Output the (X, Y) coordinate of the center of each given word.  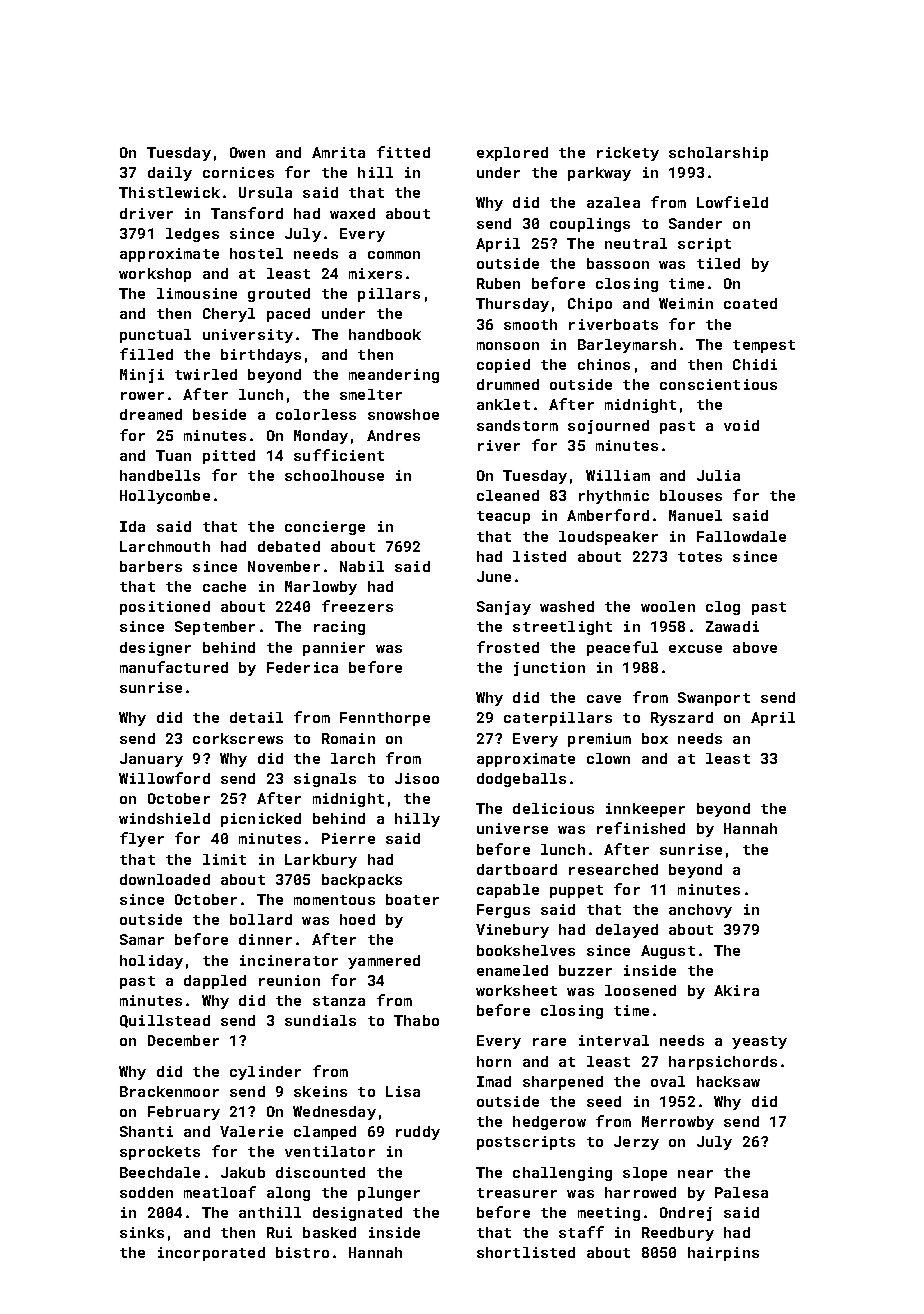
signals (325, 780)
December (183, 1040)
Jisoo (417, 778)
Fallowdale (741, 536)
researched (613, 869)
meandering (394, 376)
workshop (155, 275)
